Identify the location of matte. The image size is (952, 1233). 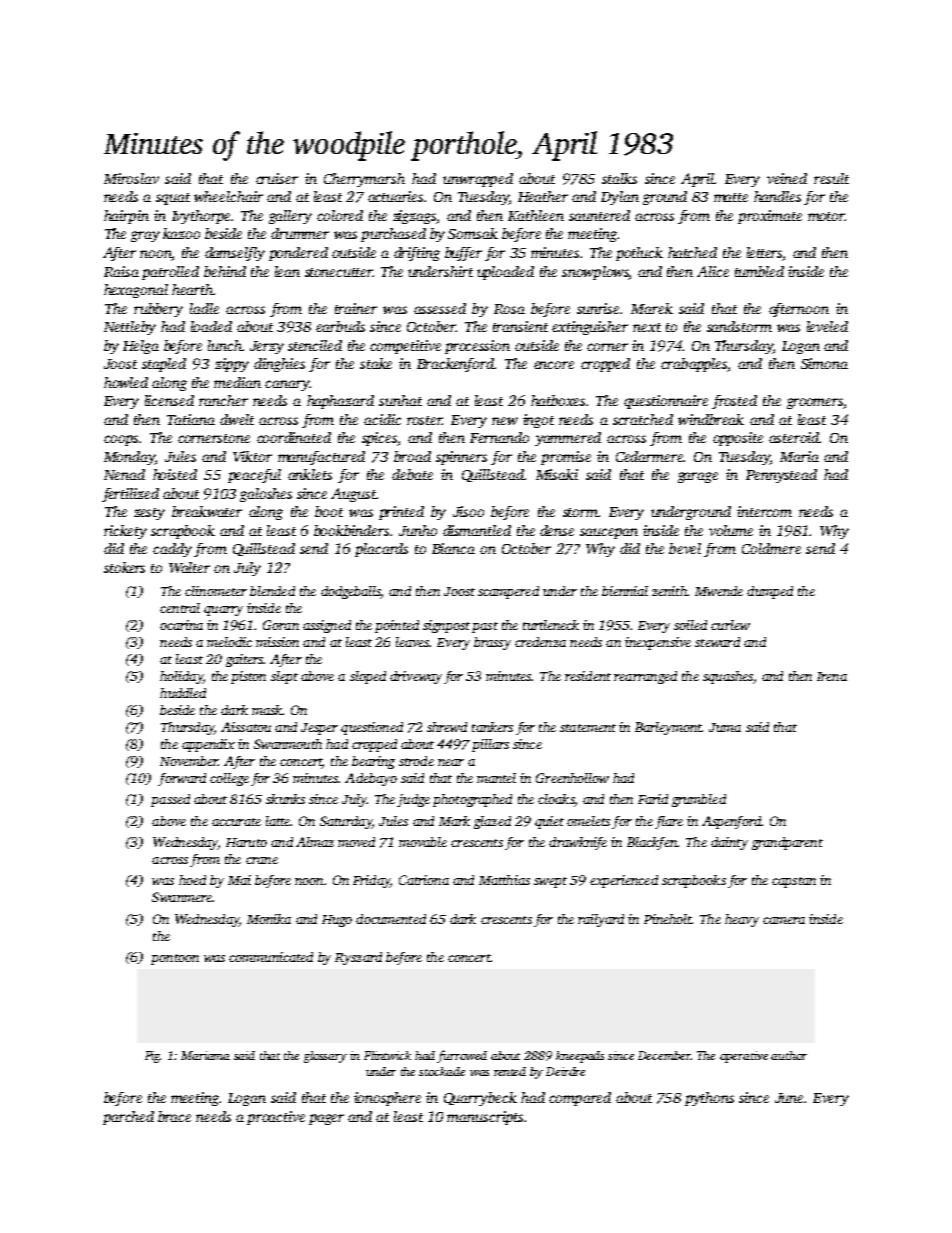
(731, 197).
